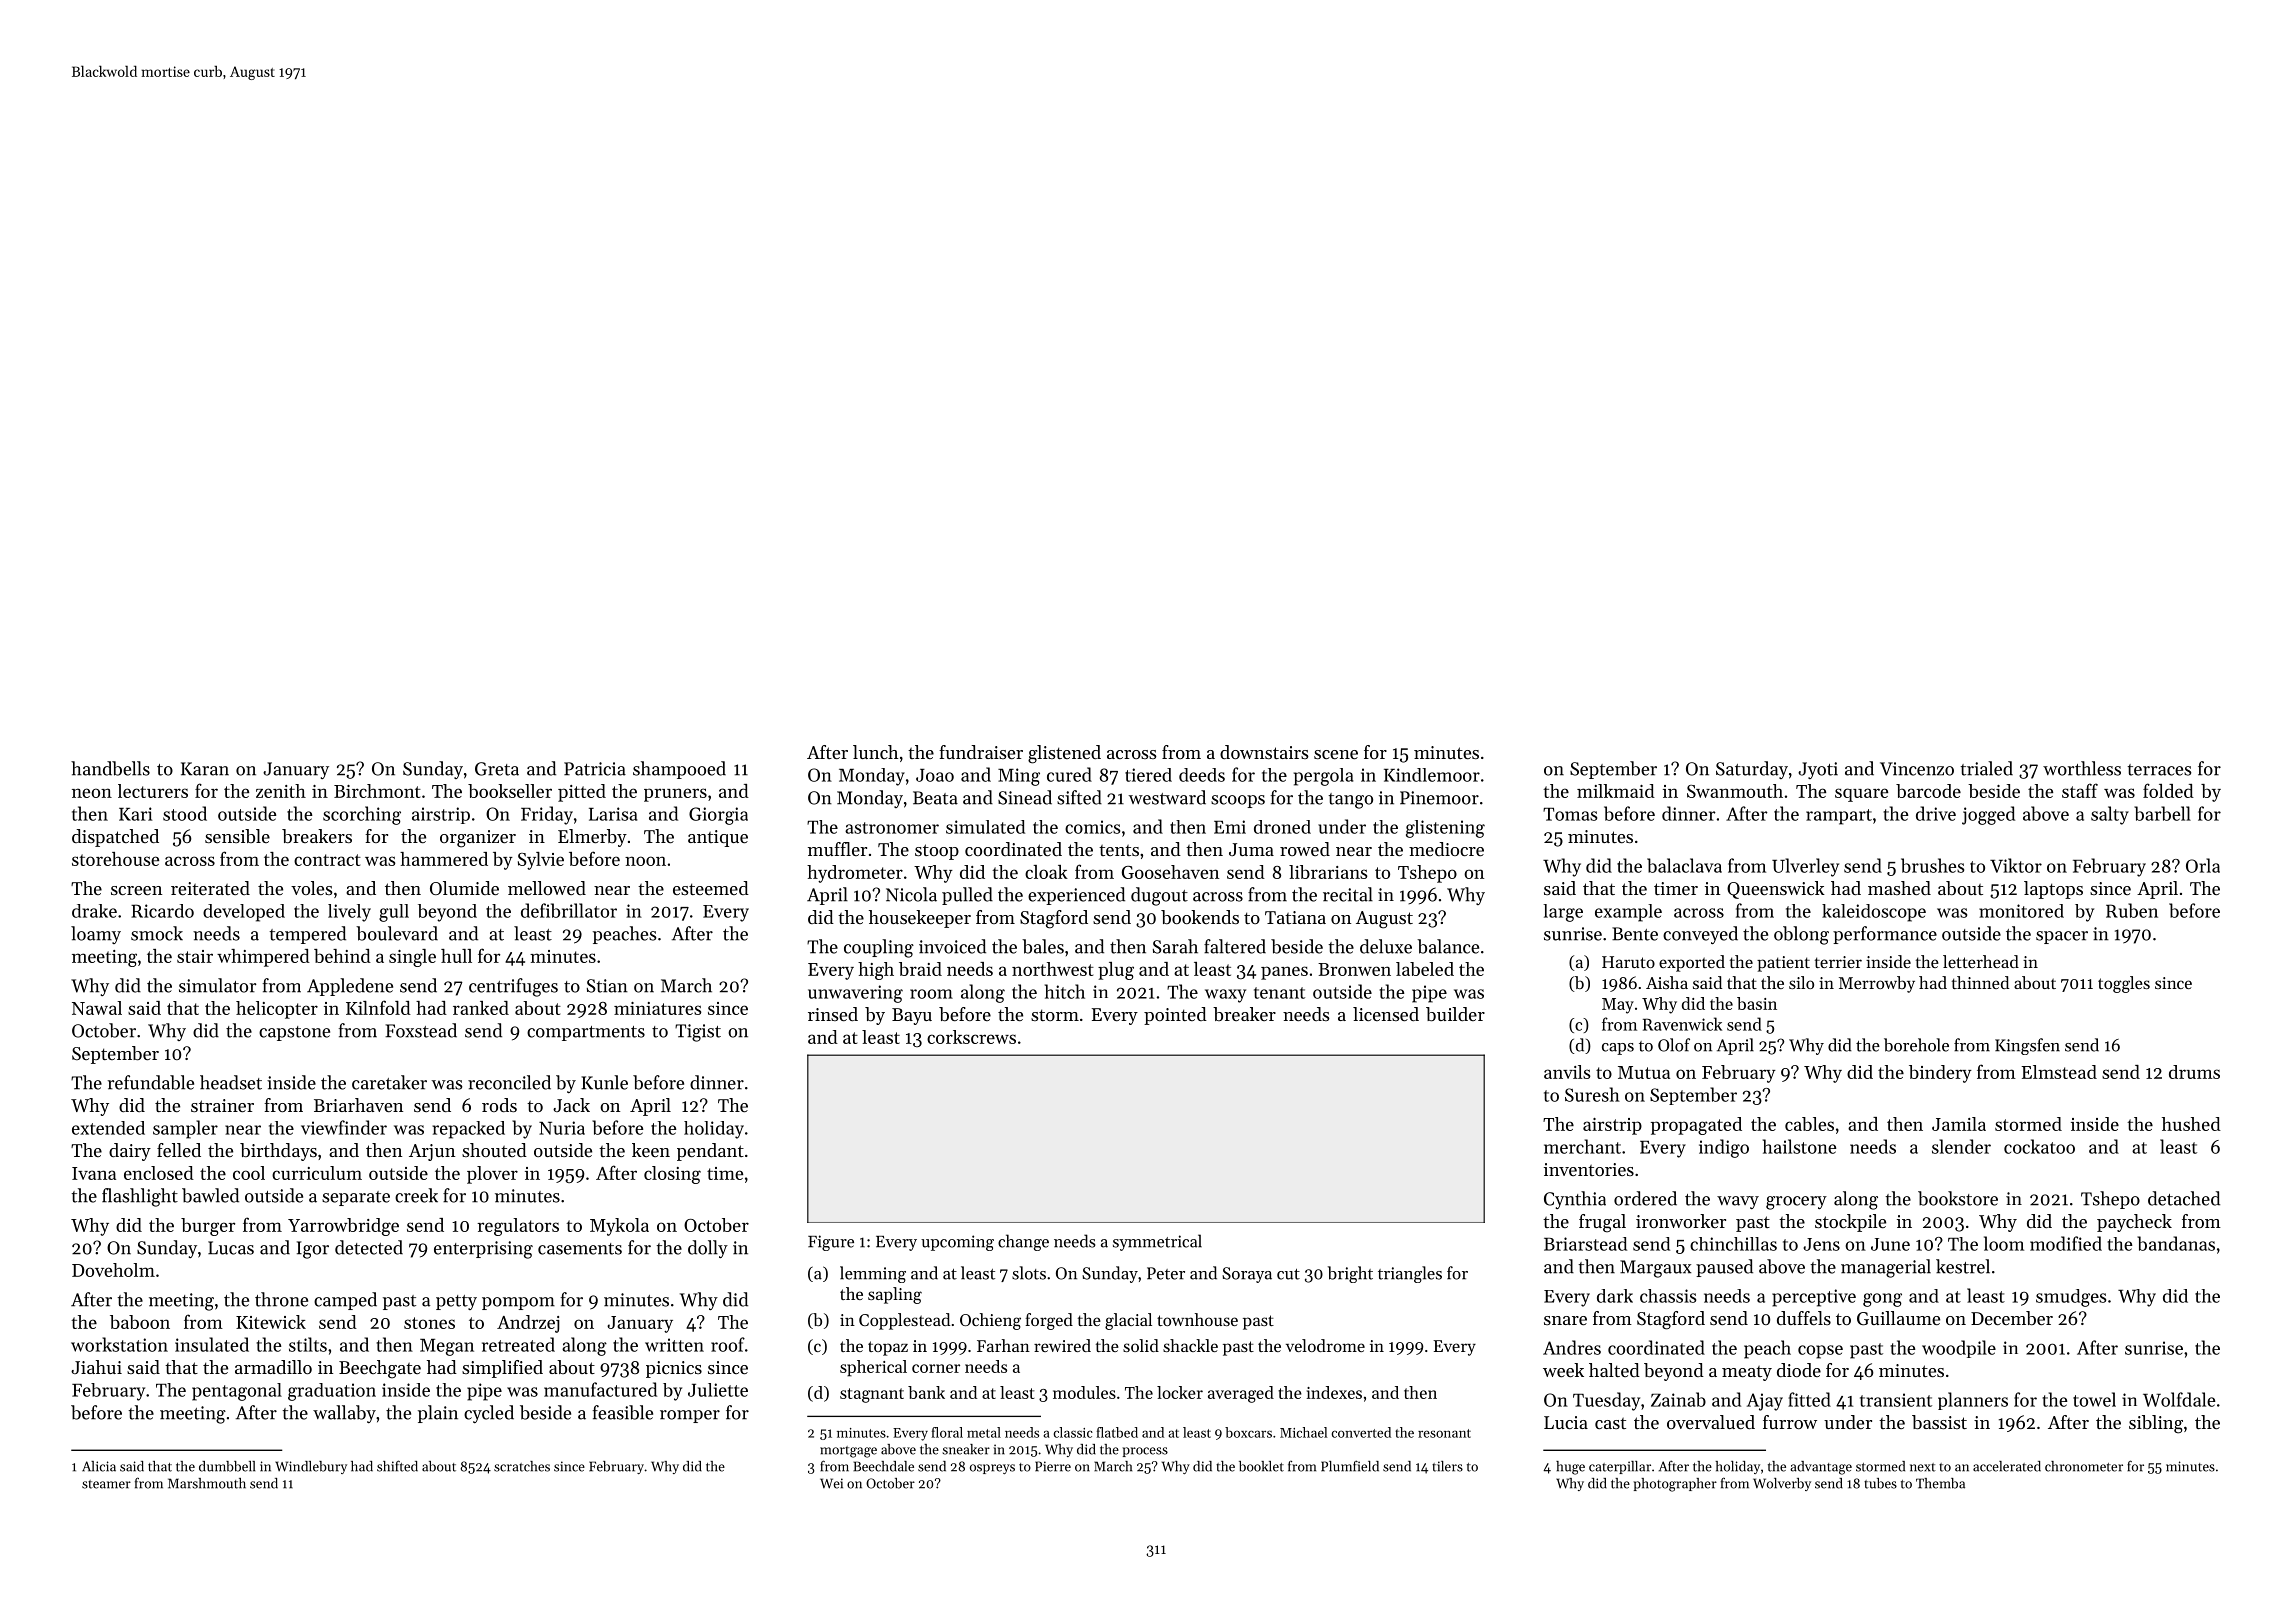 Image resolution: width=2292 pixels, height=1620 pixels. What do you see at coordinates (1565, 1320) in the screenshot?
I see `snare` at bounding box center [1565, 1320].
